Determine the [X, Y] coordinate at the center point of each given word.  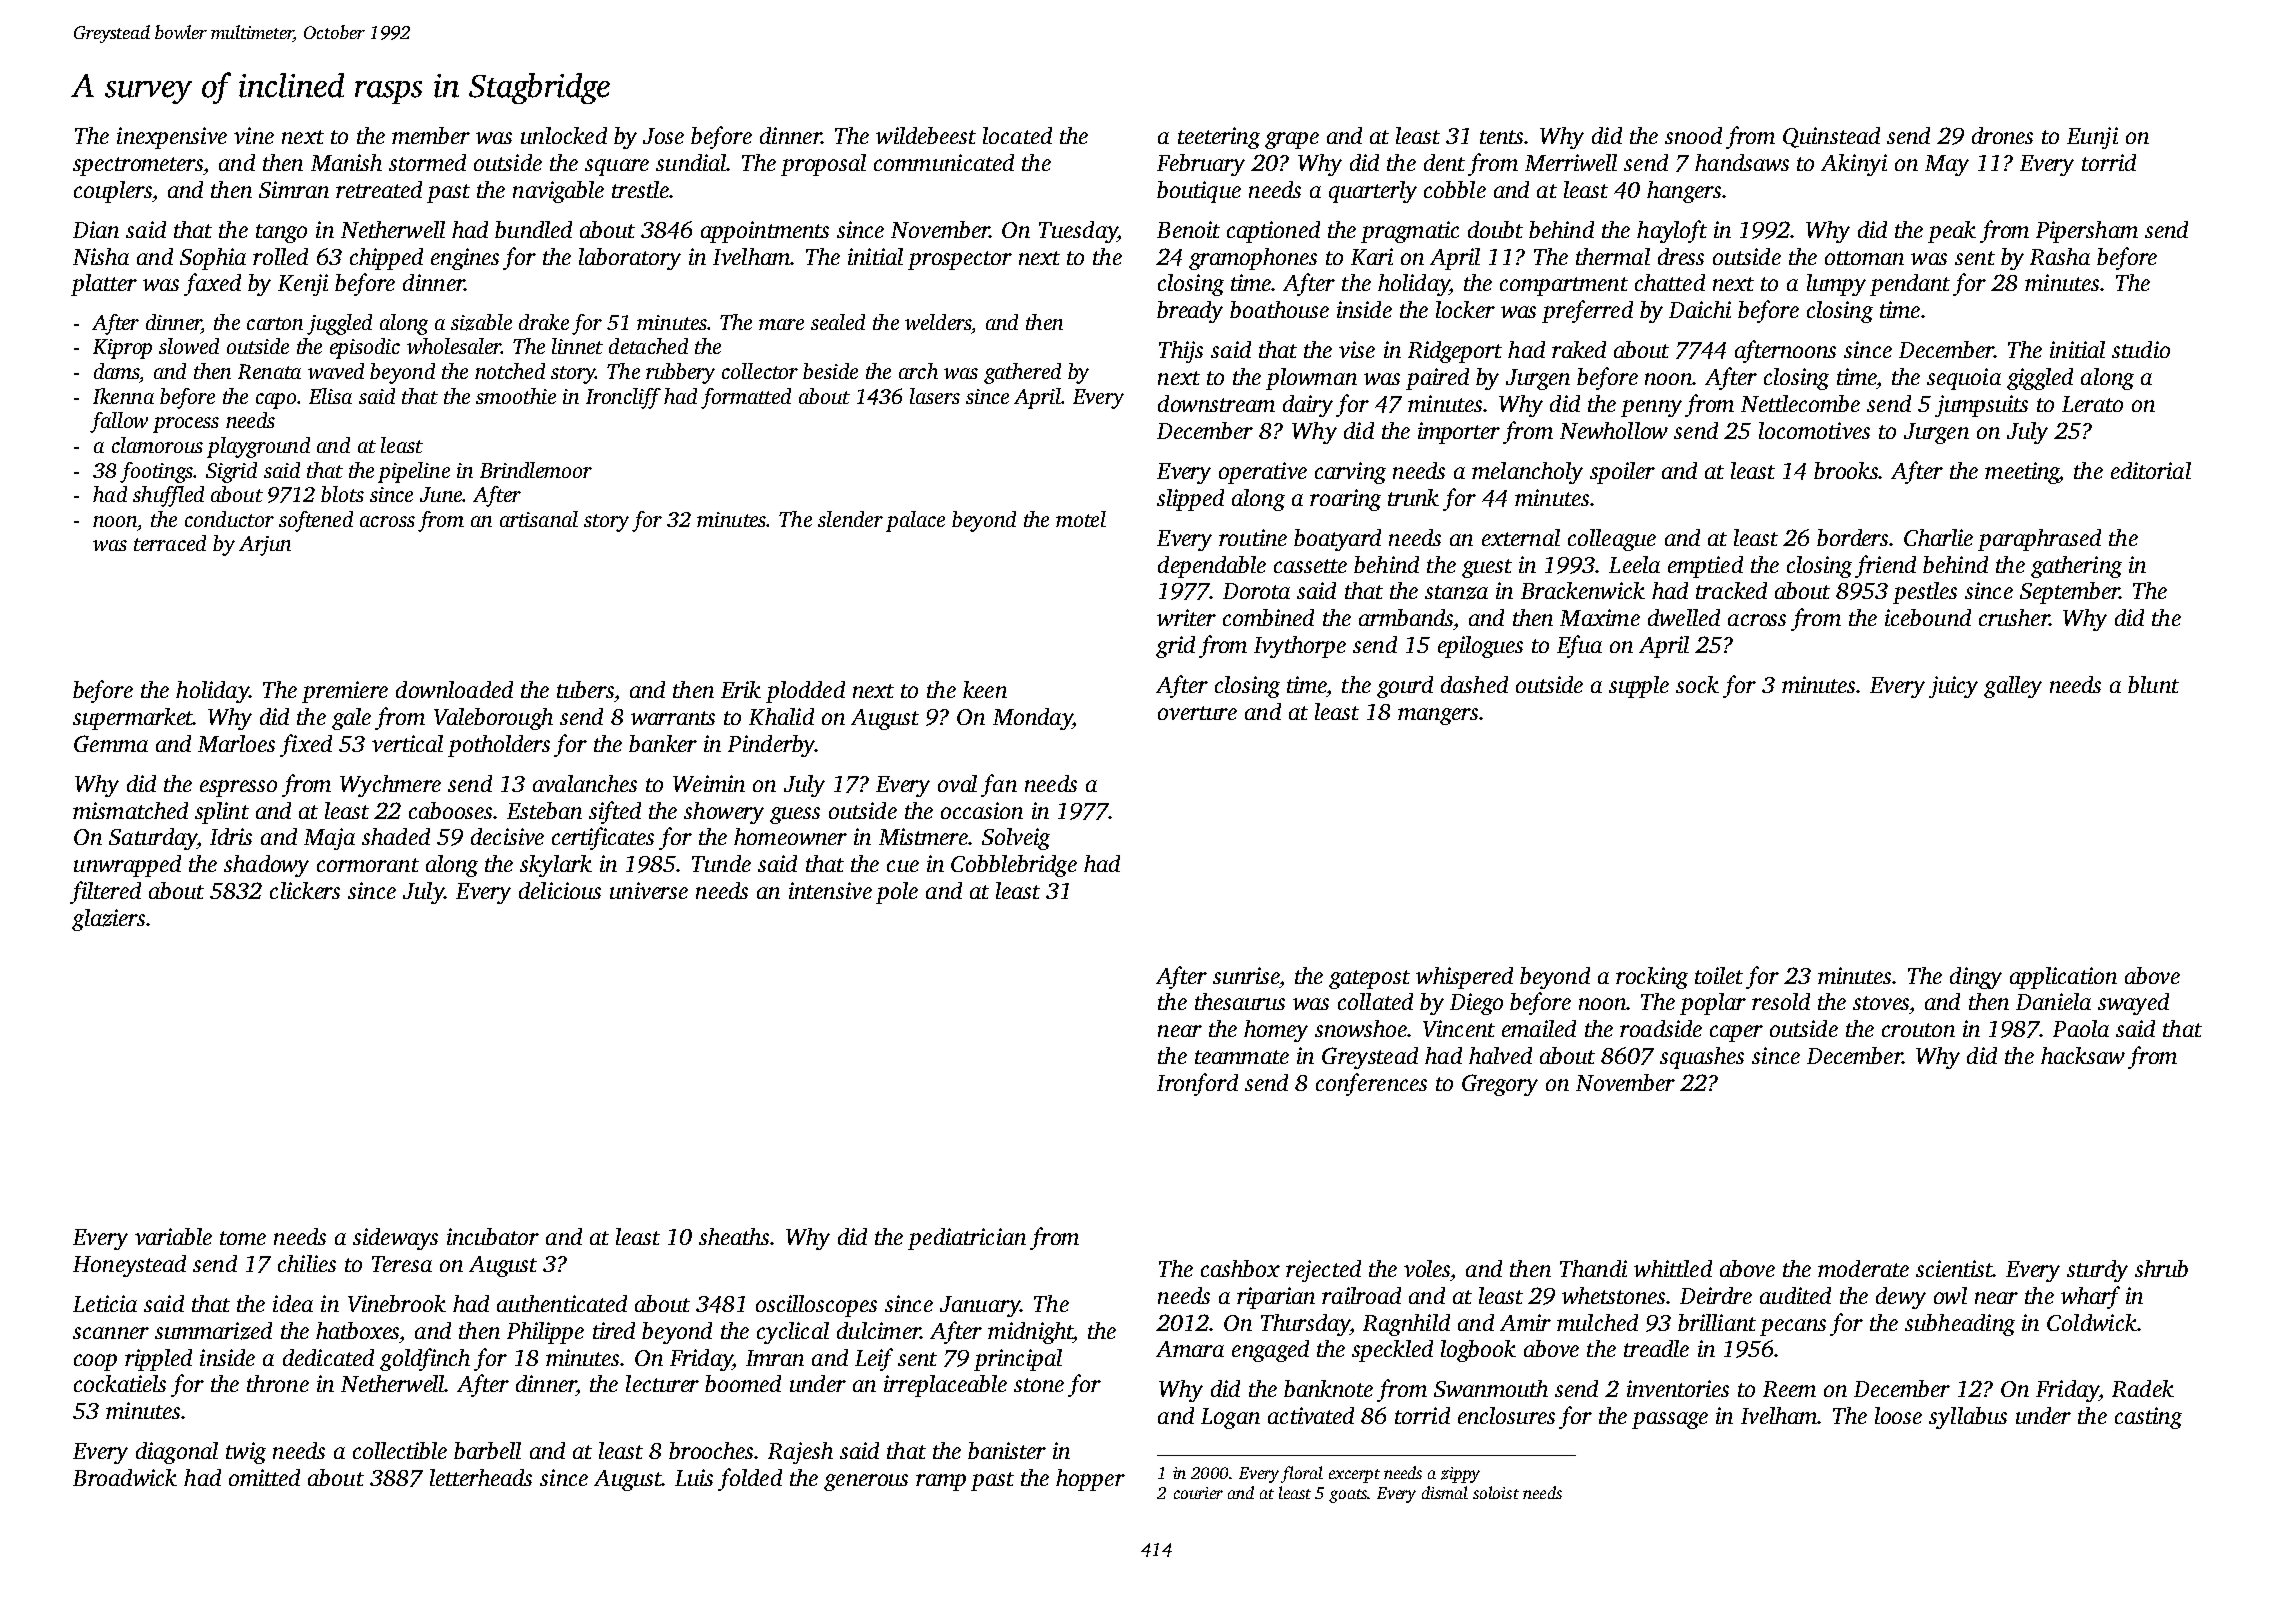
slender [850, 519]
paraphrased [2039, 540]
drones [2002, 135]
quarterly [1373, 192]
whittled [1673, 1268]
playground [258, 447]
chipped [386, 259]
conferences [1371, 1084]
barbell [487, 1450]
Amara [1190, 1349]
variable [173, 1236]
